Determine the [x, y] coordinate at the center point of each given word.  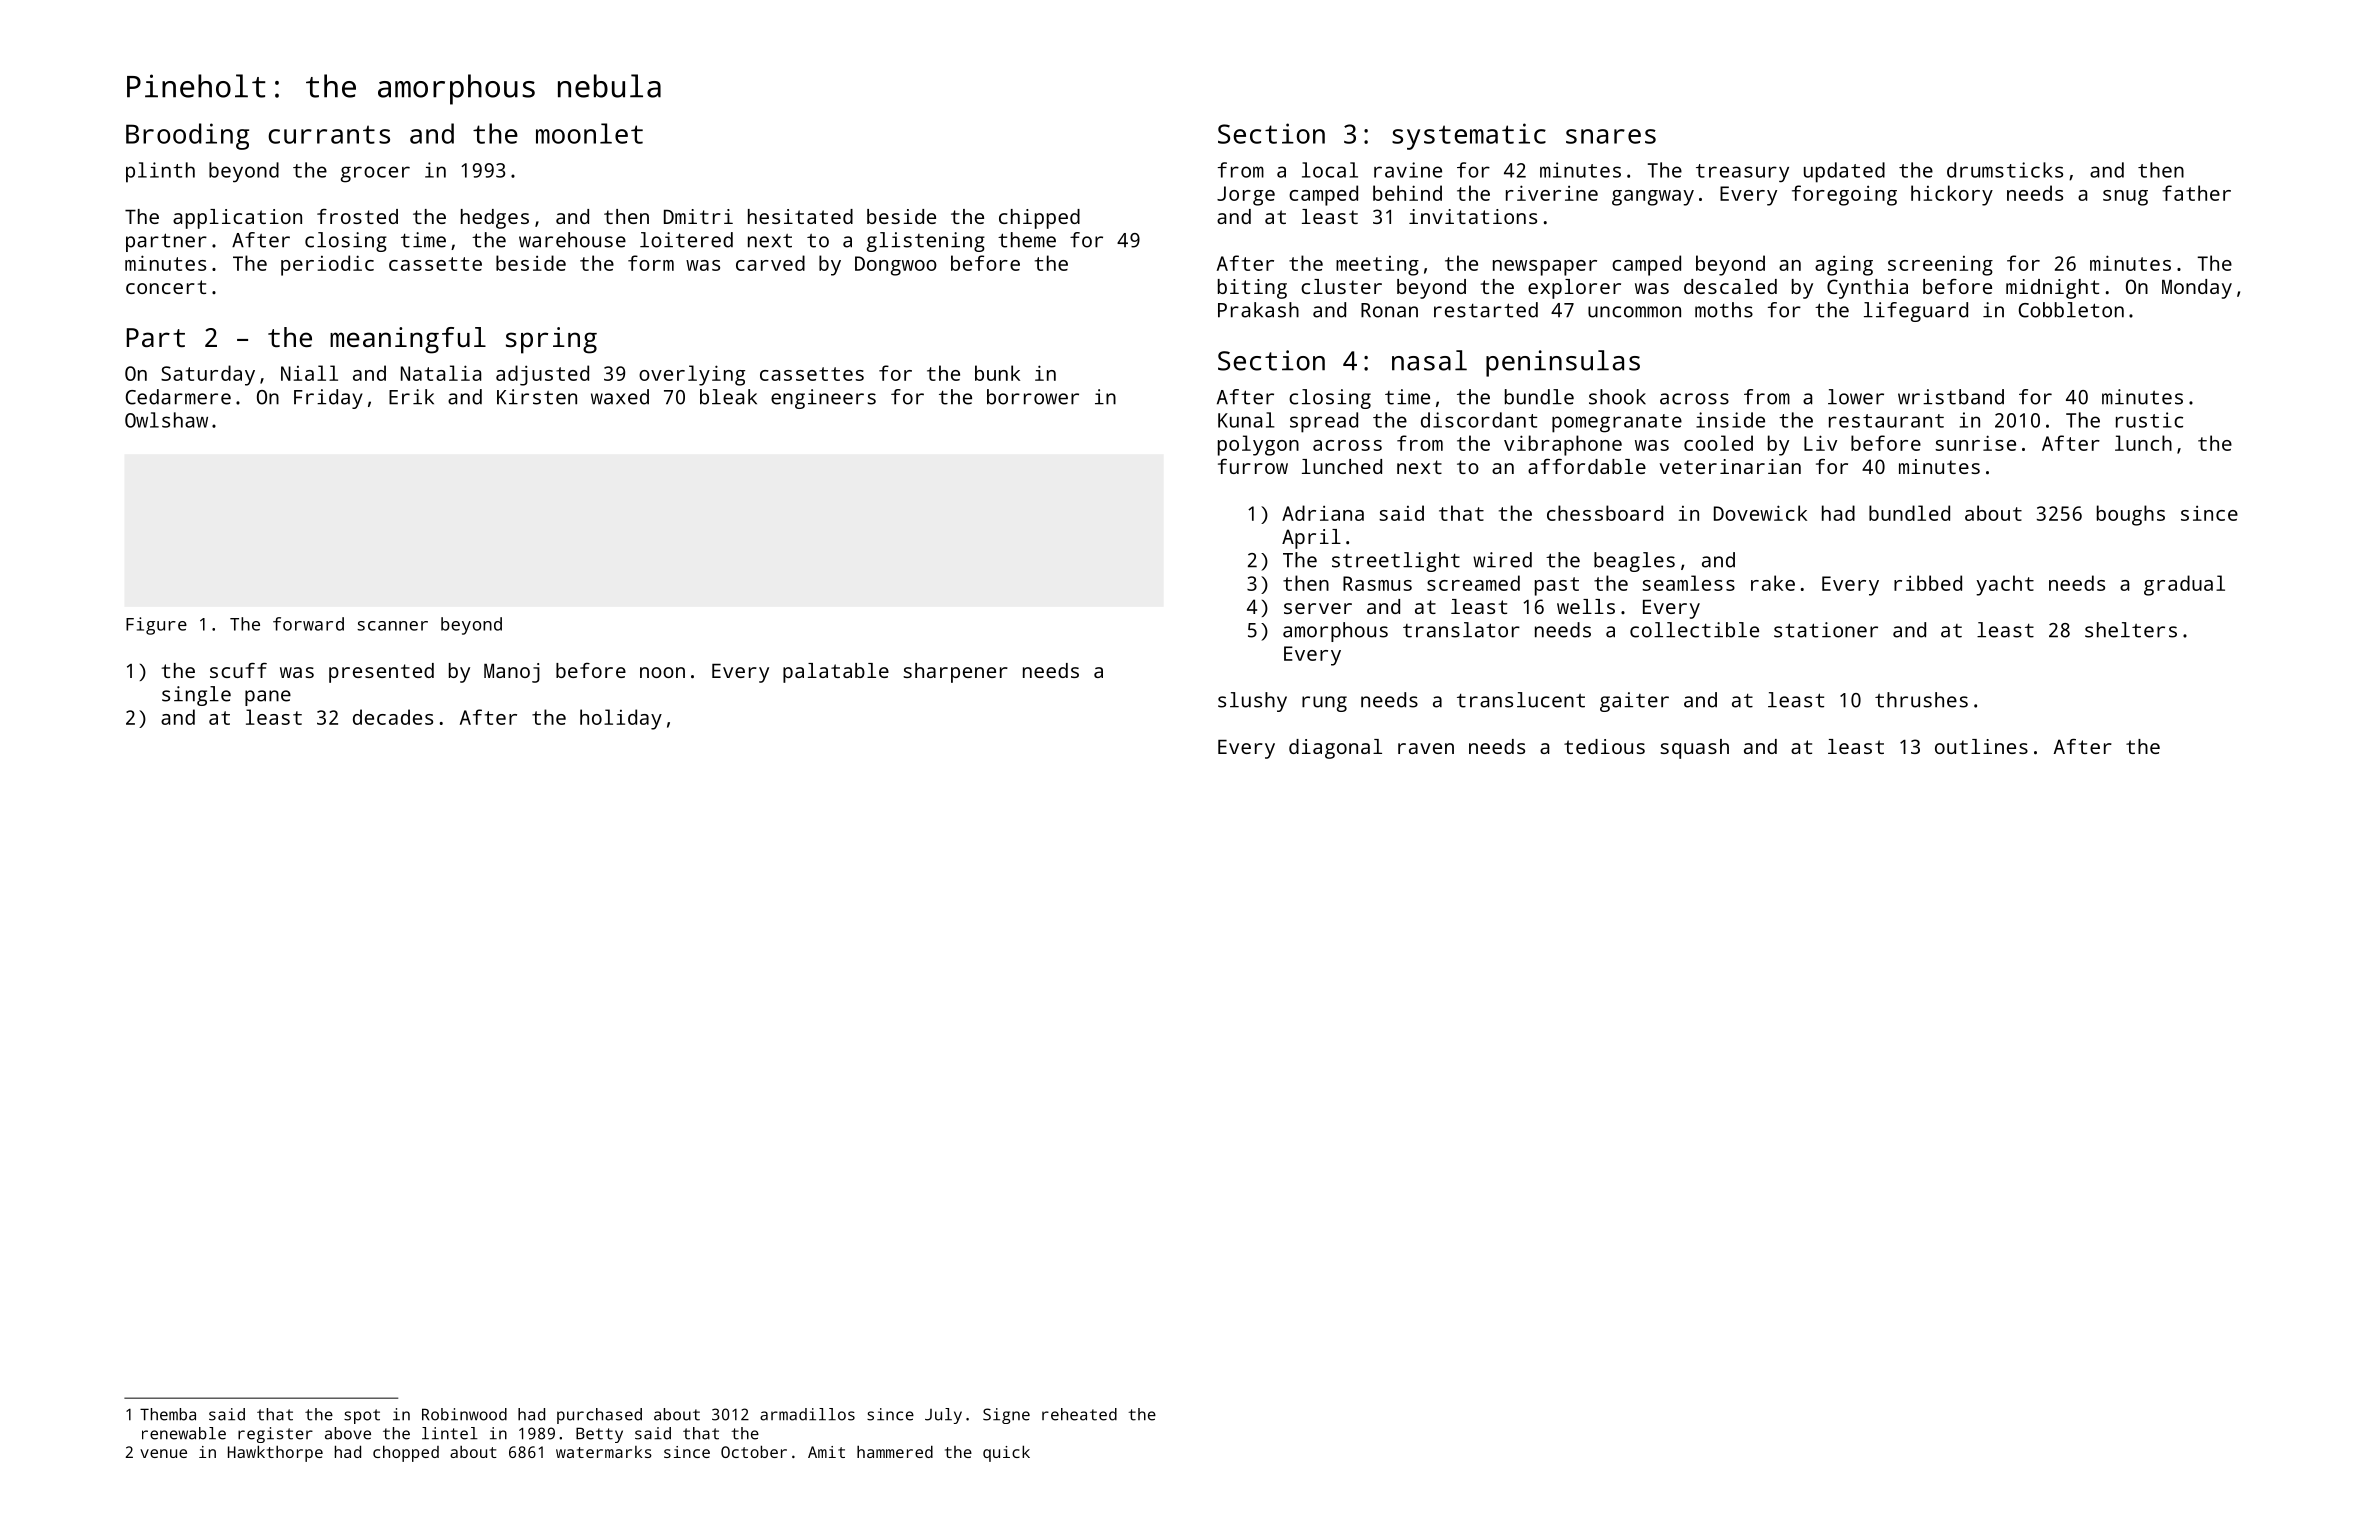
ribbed [1928, 583]
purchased [599, 1416]
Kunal [1246, 420]
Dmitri [698, 216]
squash [1694, 749]
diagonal [1335, 749]
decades [393, 717]
